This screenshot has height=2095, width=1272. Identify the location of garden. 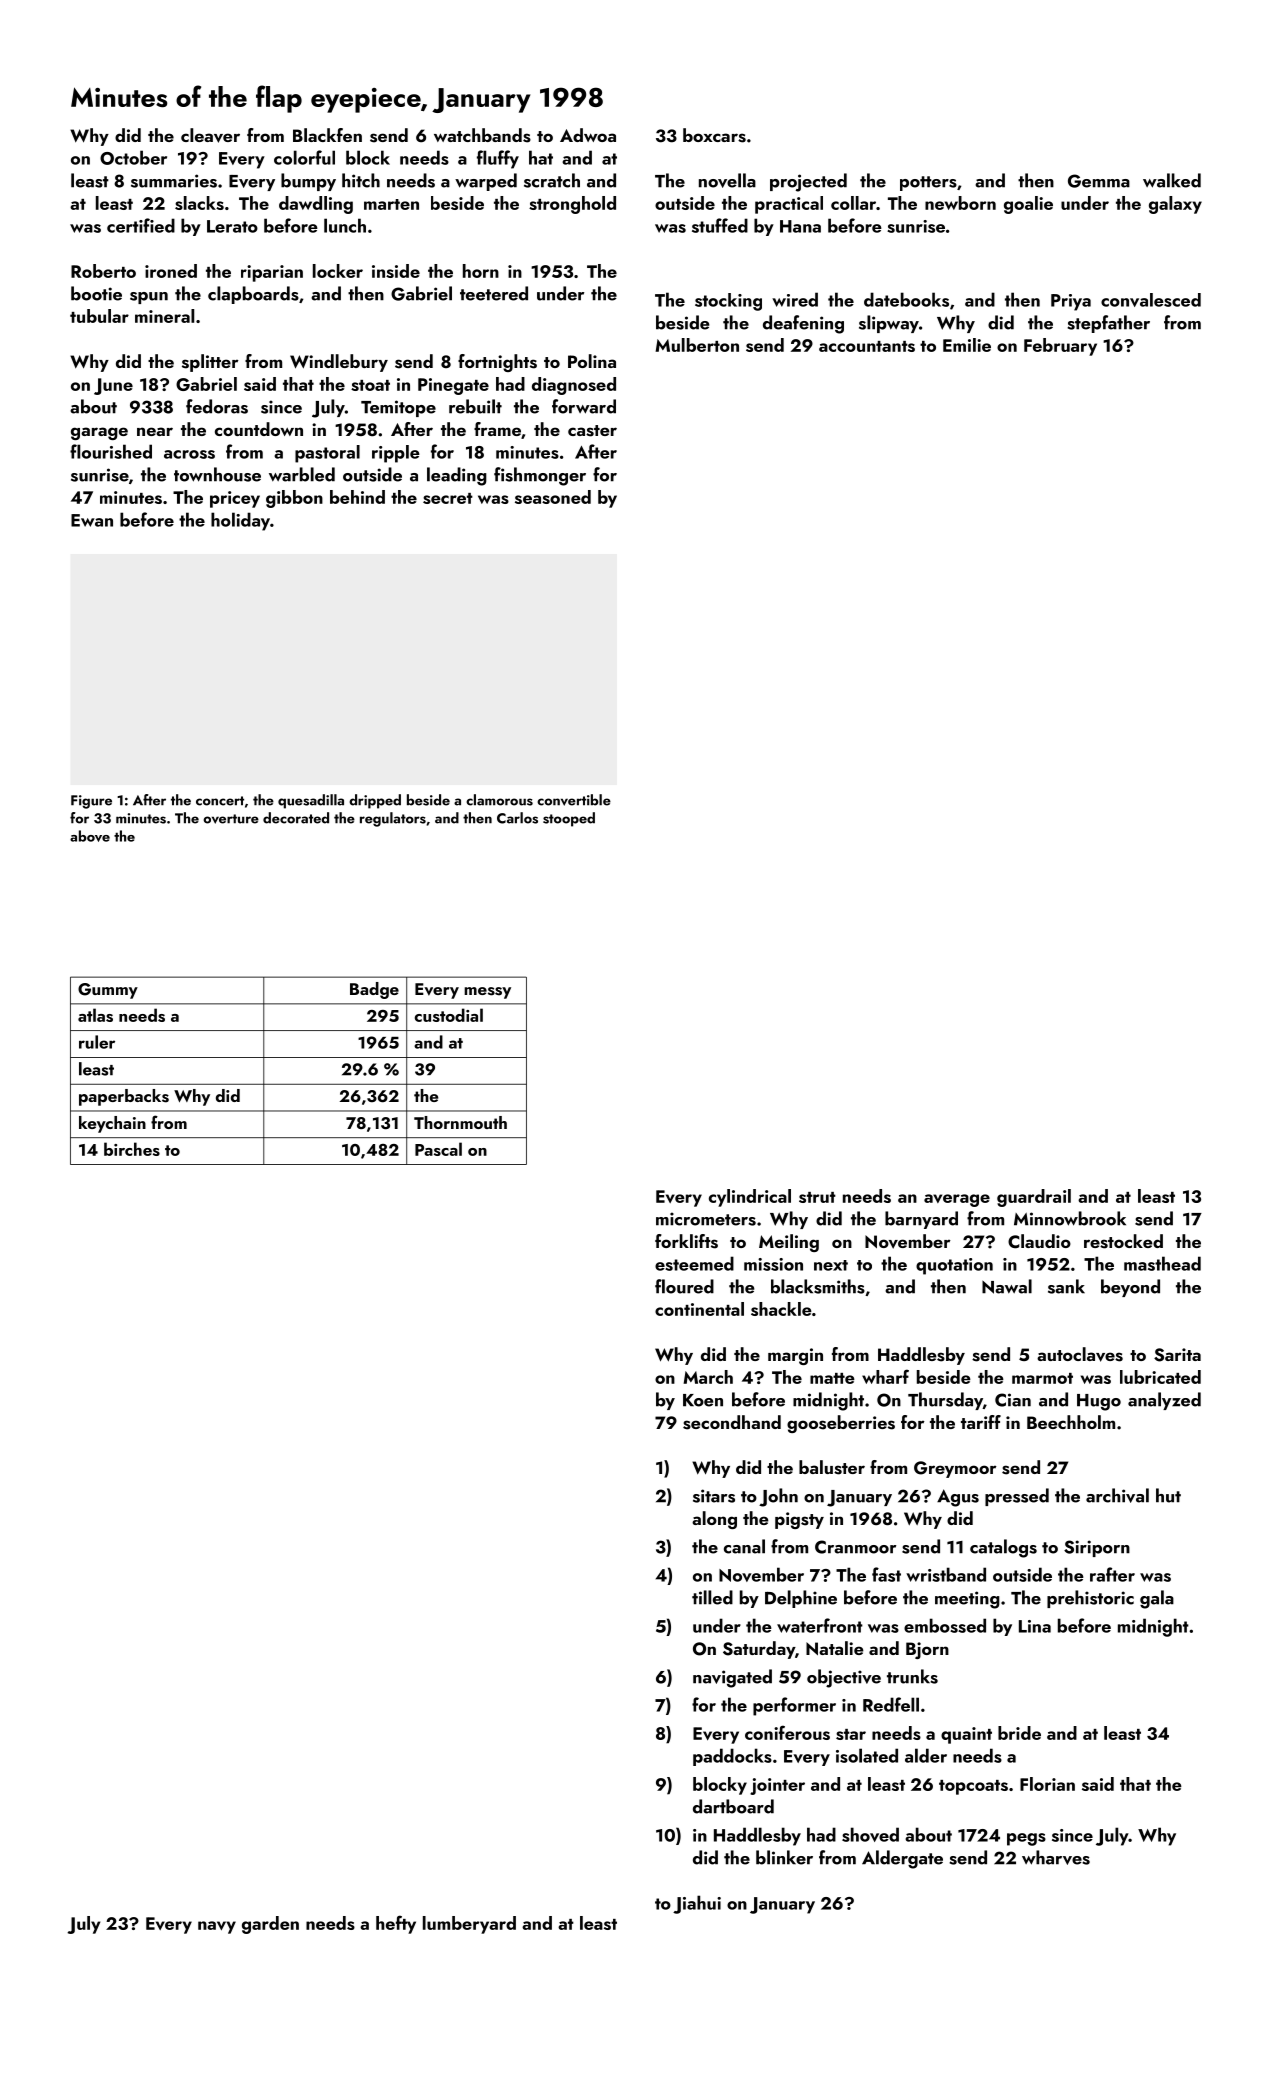
(270, 1925).
